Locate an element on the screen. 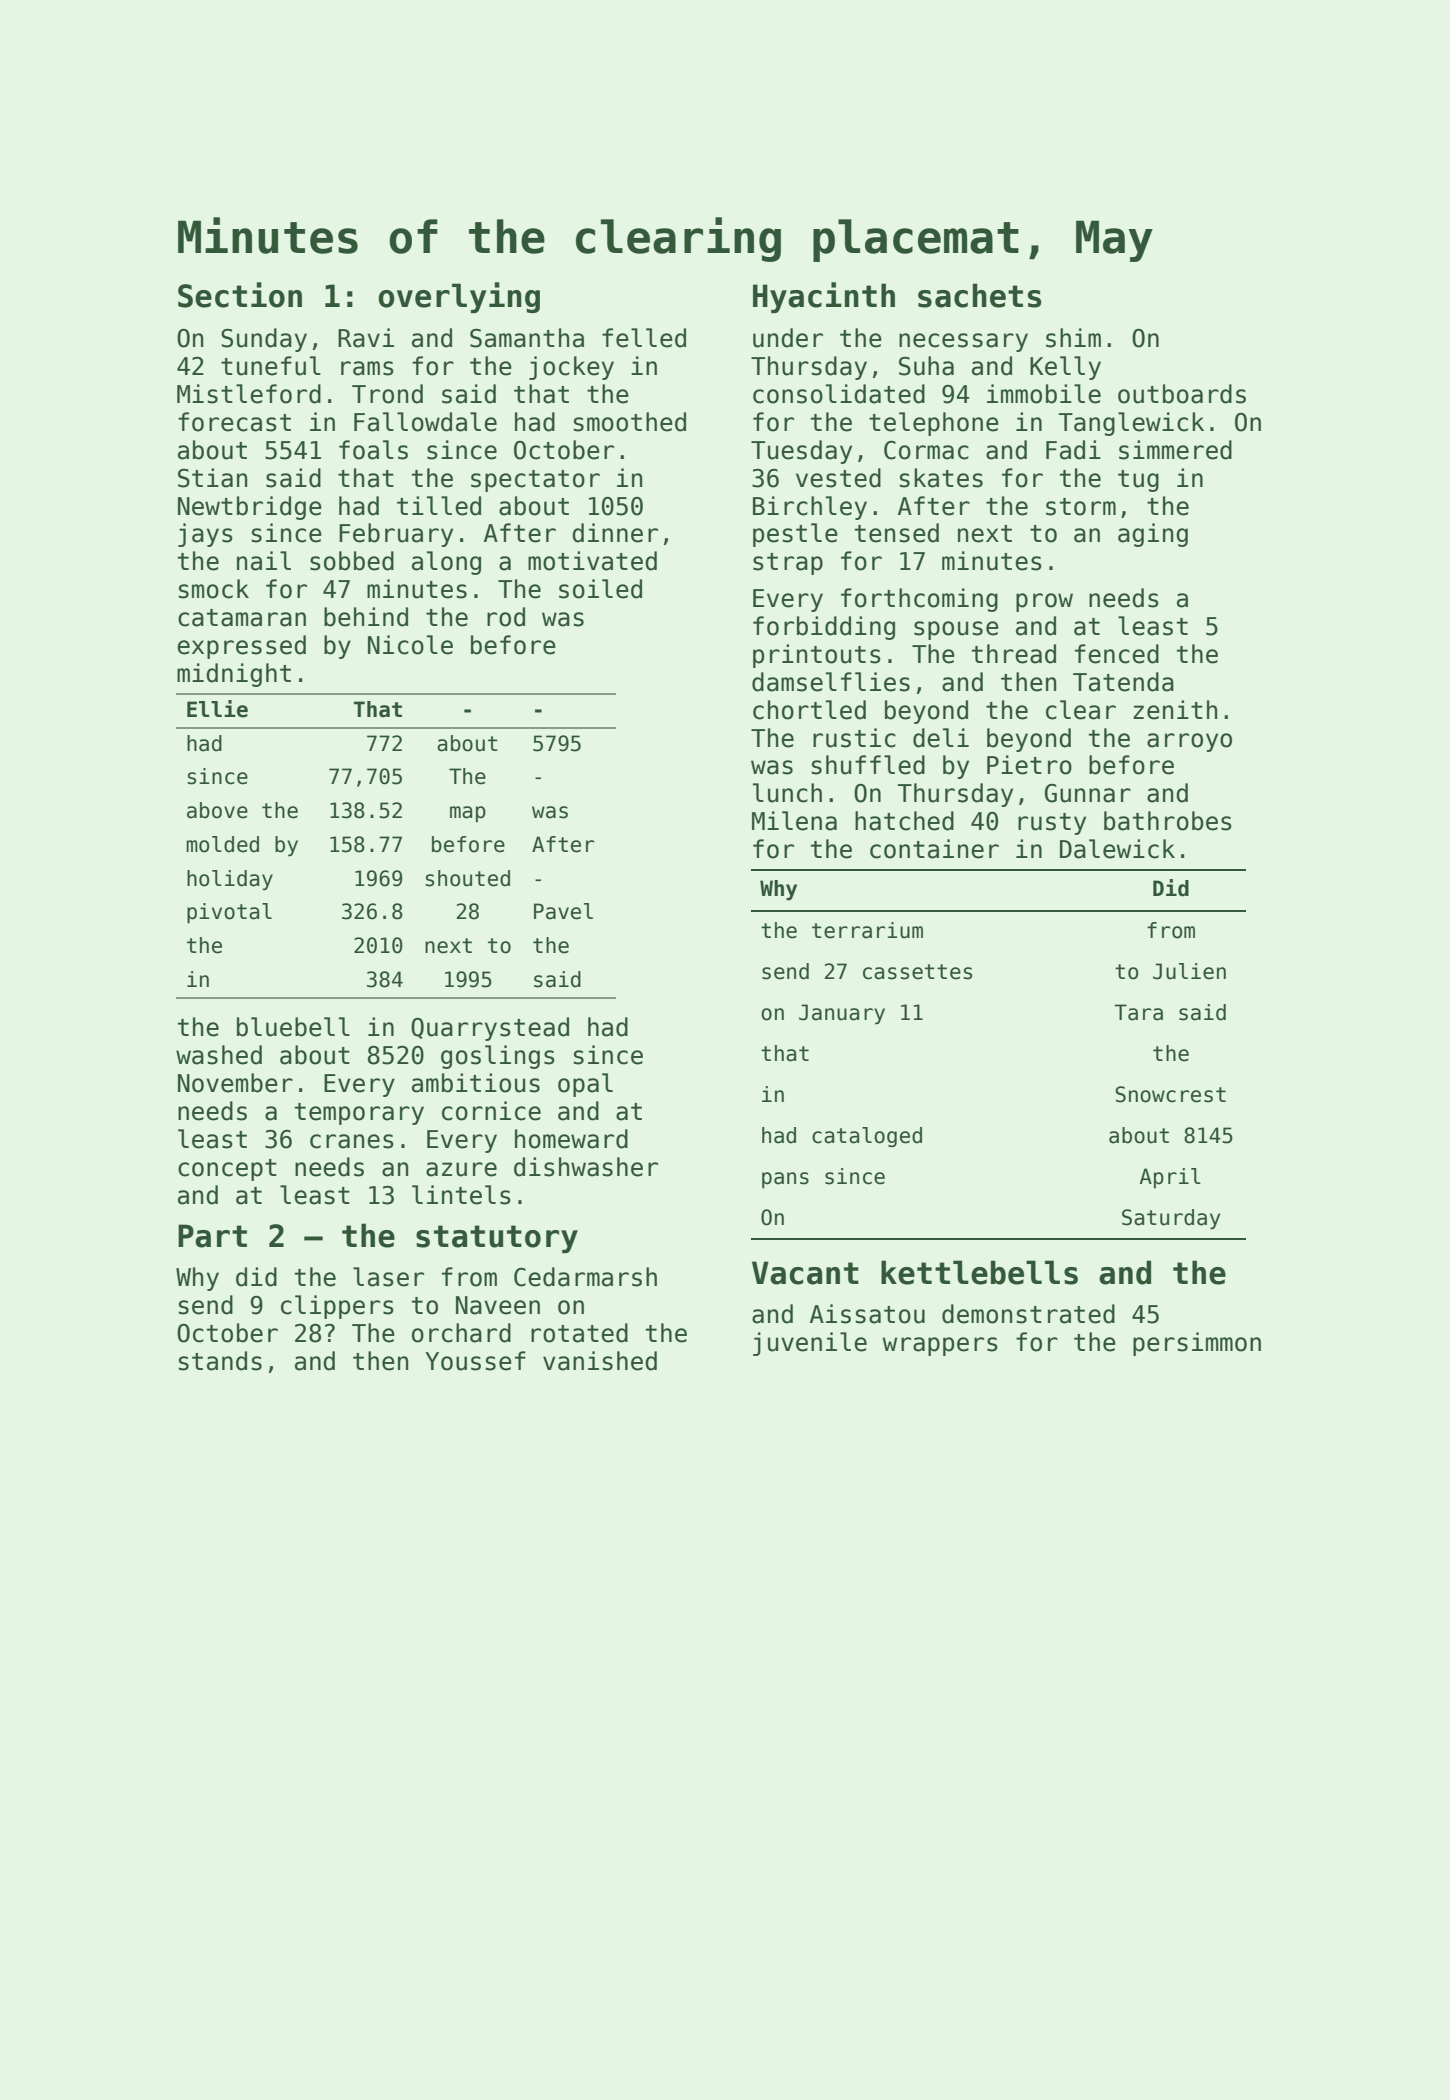  overlying is located at coordinates (459, 297).
